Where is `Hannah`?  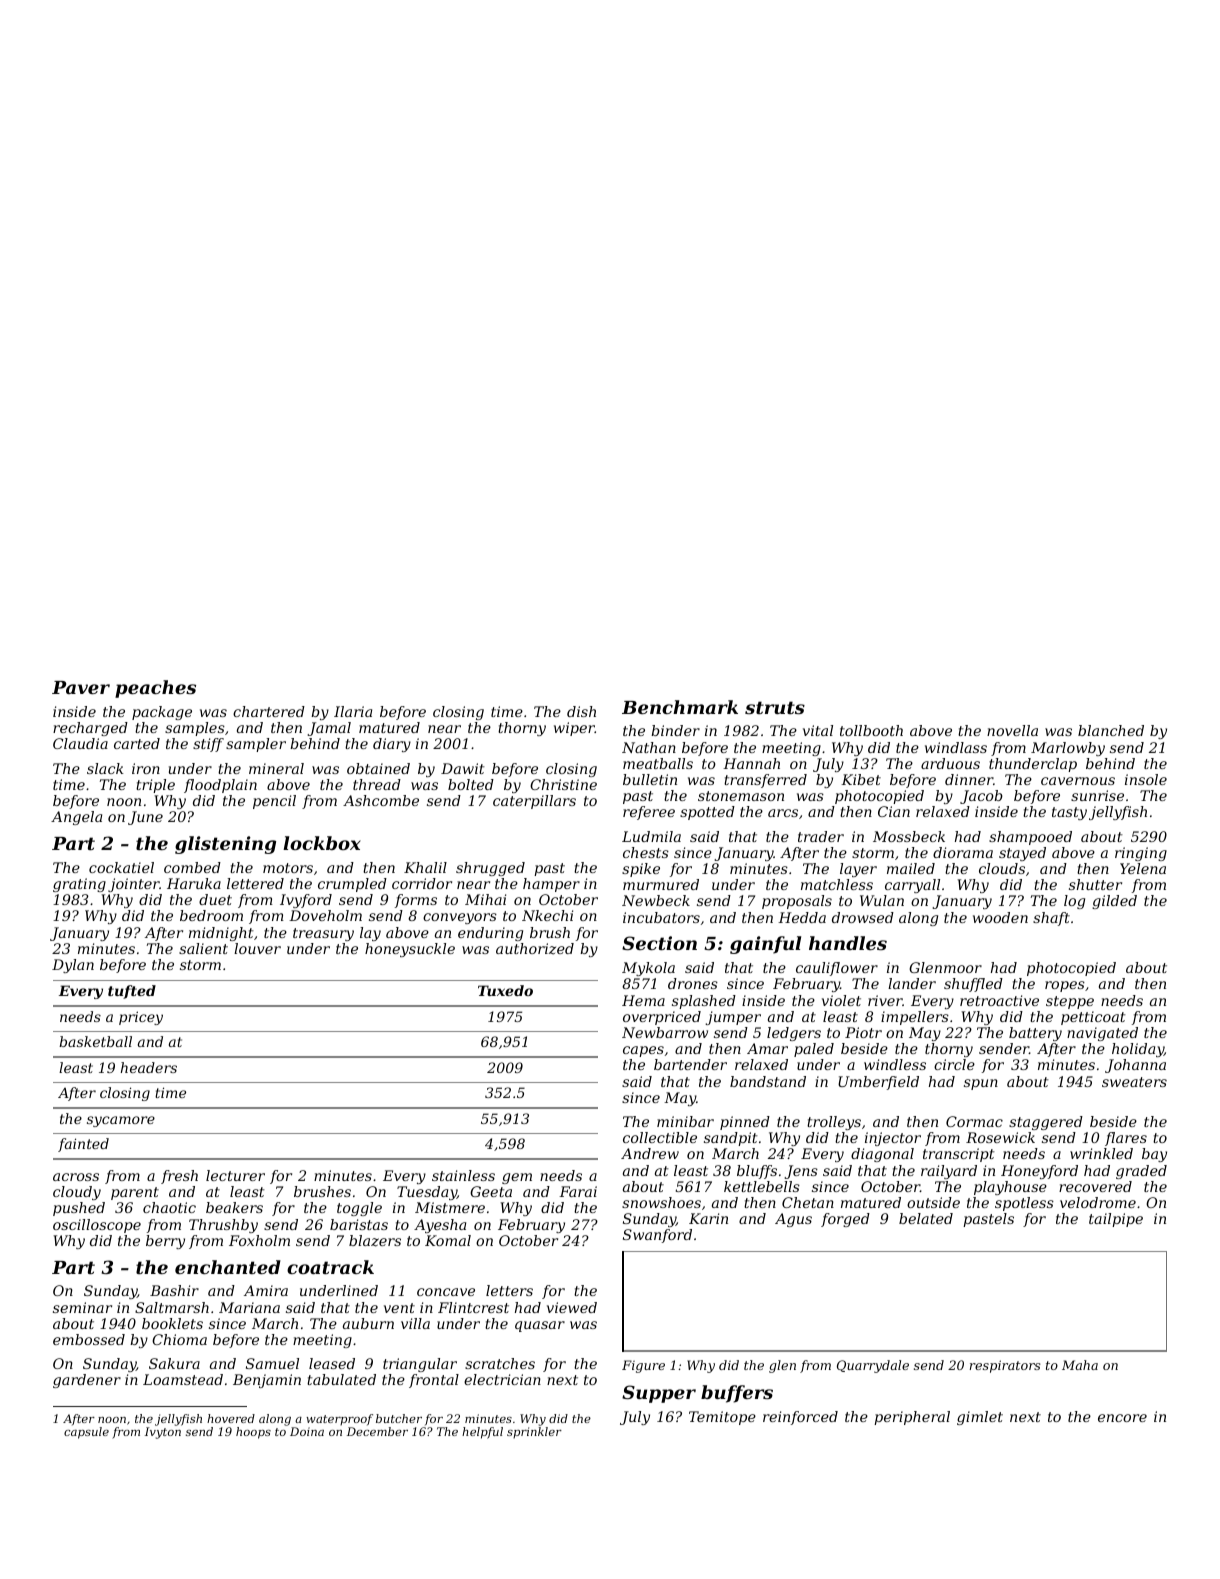 Hannah is located at coordinates (751, 763).
